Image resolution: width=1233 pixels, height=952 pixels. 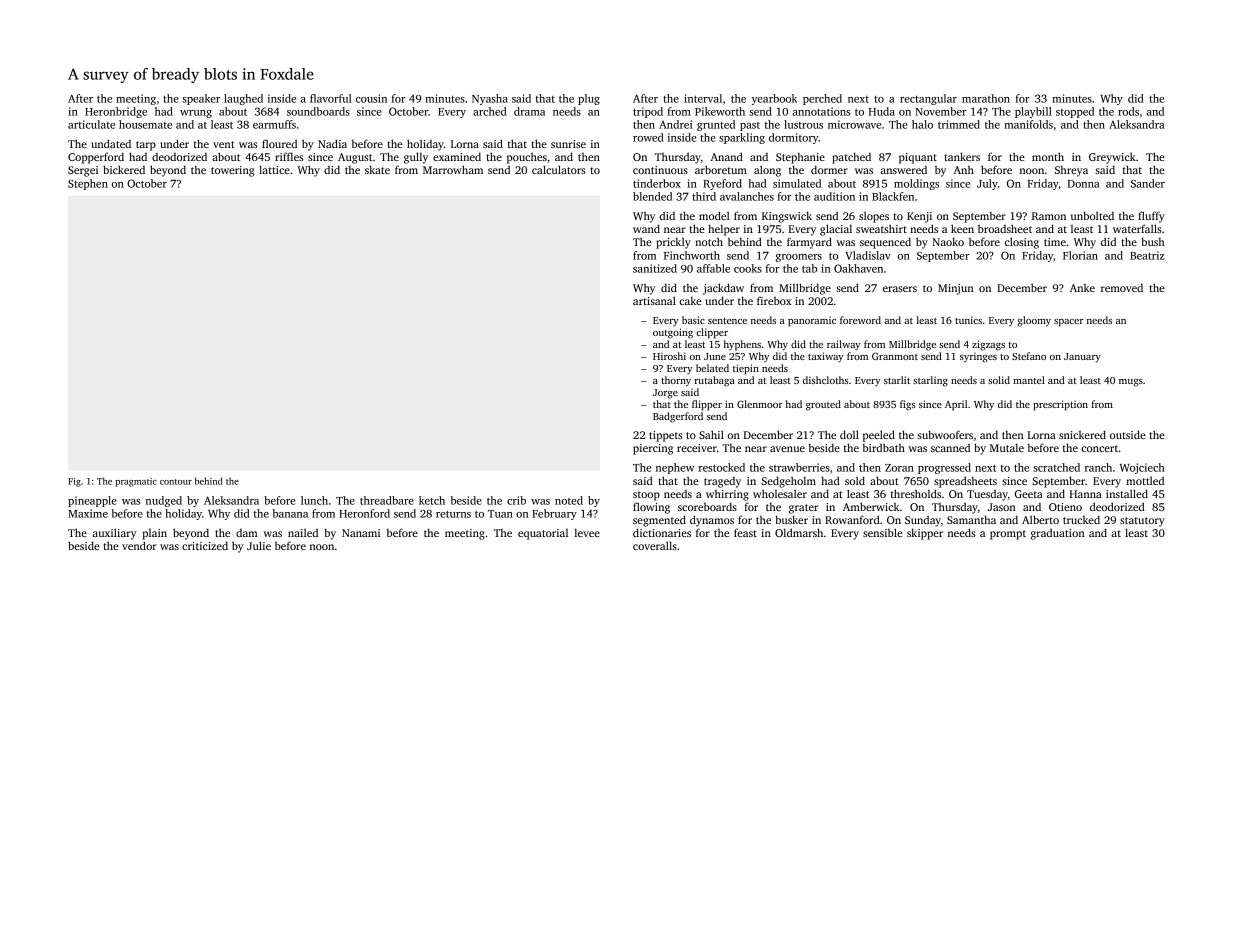 What do you see at coordinates (669, 356) in the screenshot?
I see `Hiroshi` at bounding box center [669, 356].
